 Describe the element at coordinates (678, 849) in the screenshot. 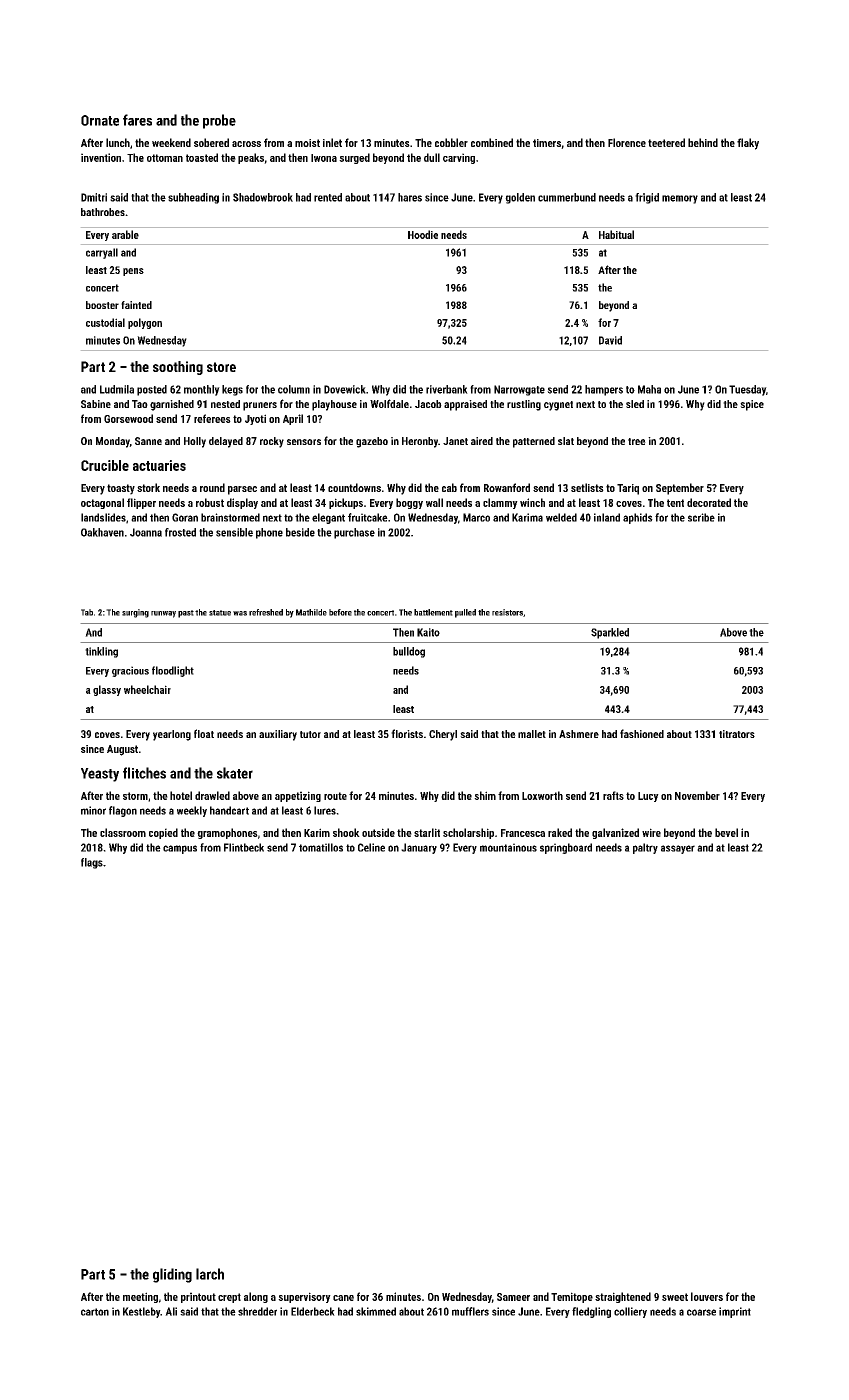

I see `assayer` at that location.
